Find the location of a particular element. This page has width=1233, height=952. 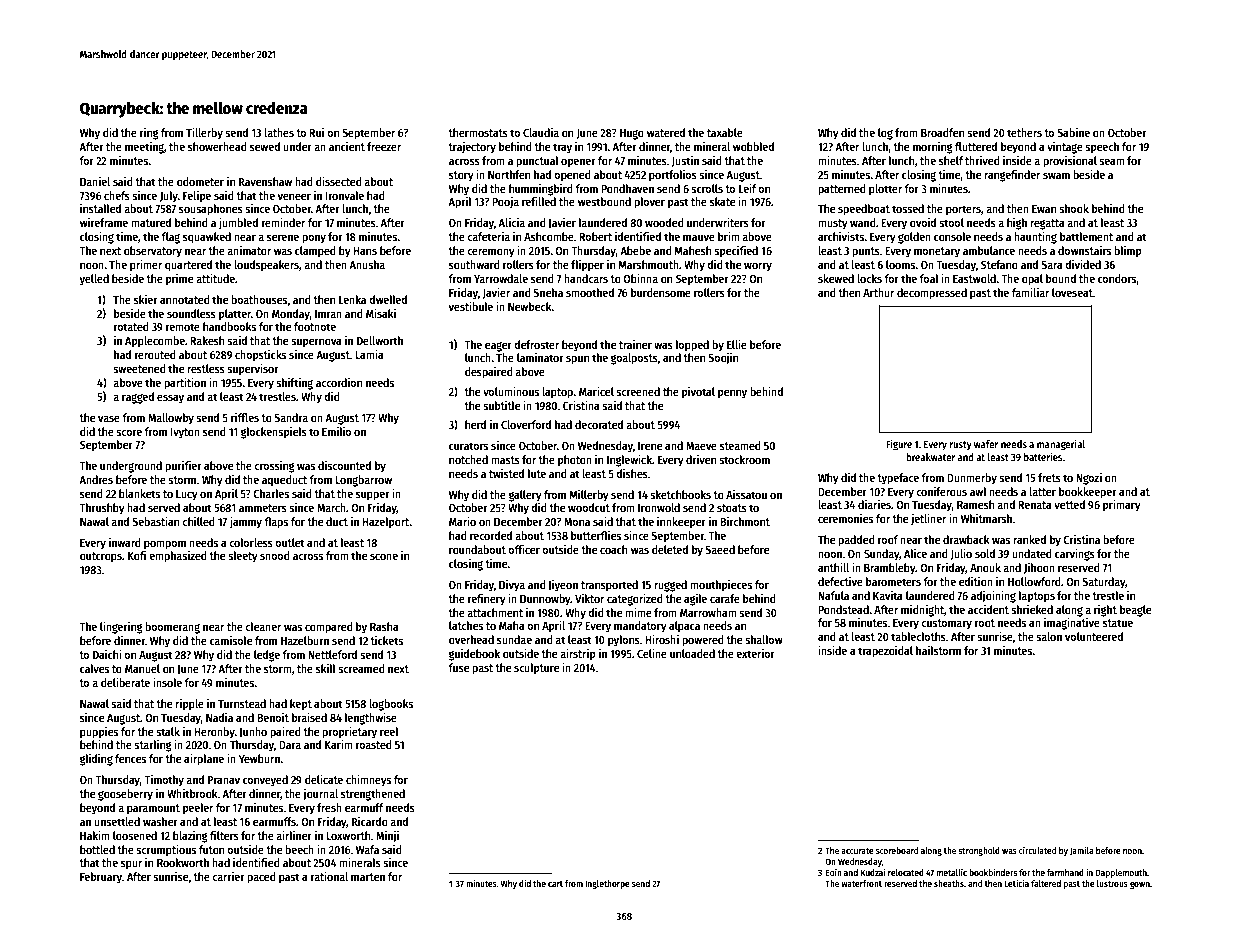

watered is located at coordinates (666, 132).
